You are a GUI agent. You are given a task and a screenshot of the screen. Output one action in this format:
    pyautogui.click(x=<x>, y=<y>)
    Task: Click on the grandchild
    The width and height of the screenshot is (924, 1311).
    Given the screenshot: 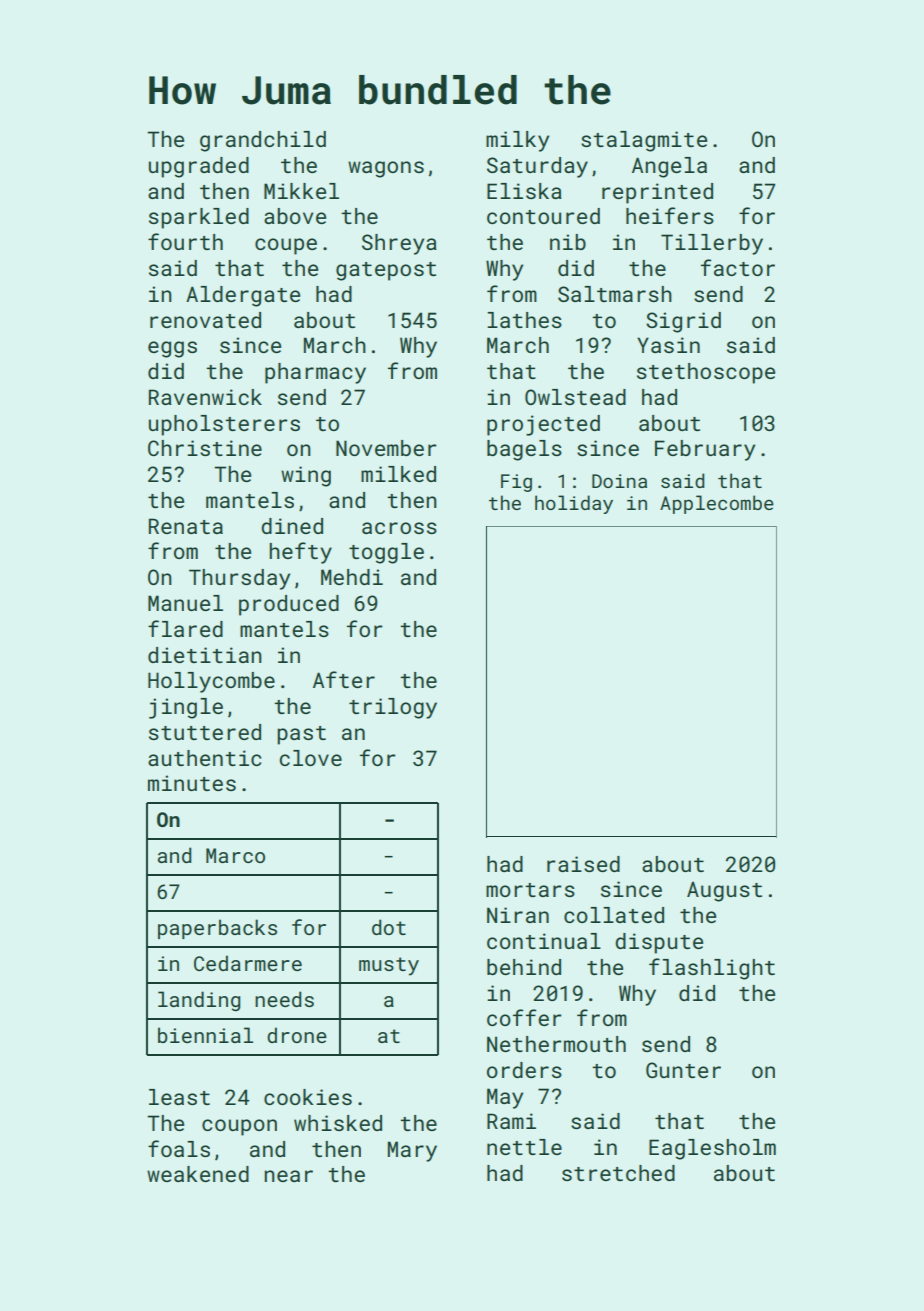 What is the action you would take?
    pyautogui.click(x=263, y=141)
